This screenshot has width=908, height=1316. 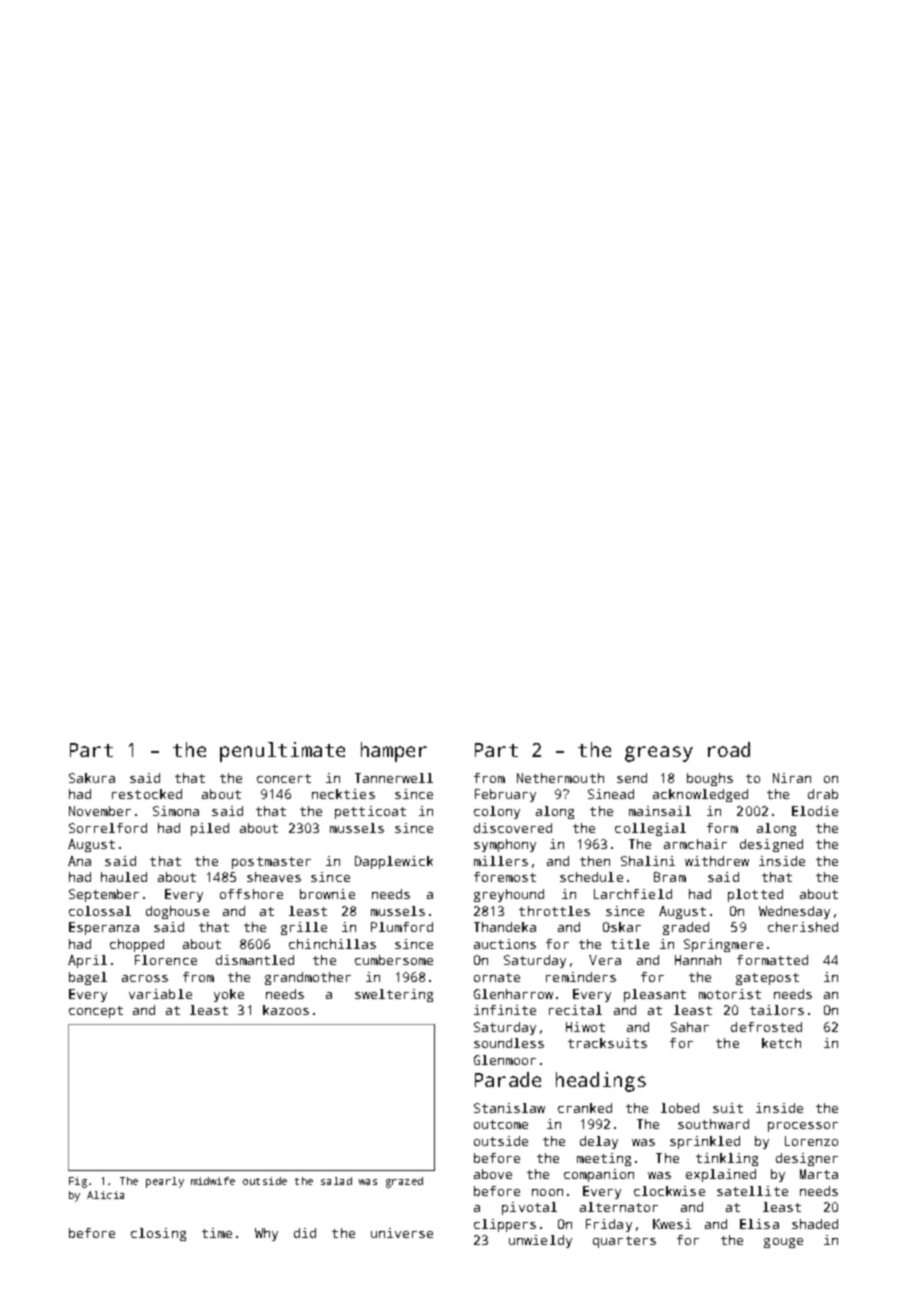 I want to click on penultimate, so click(x=282, y=752).
